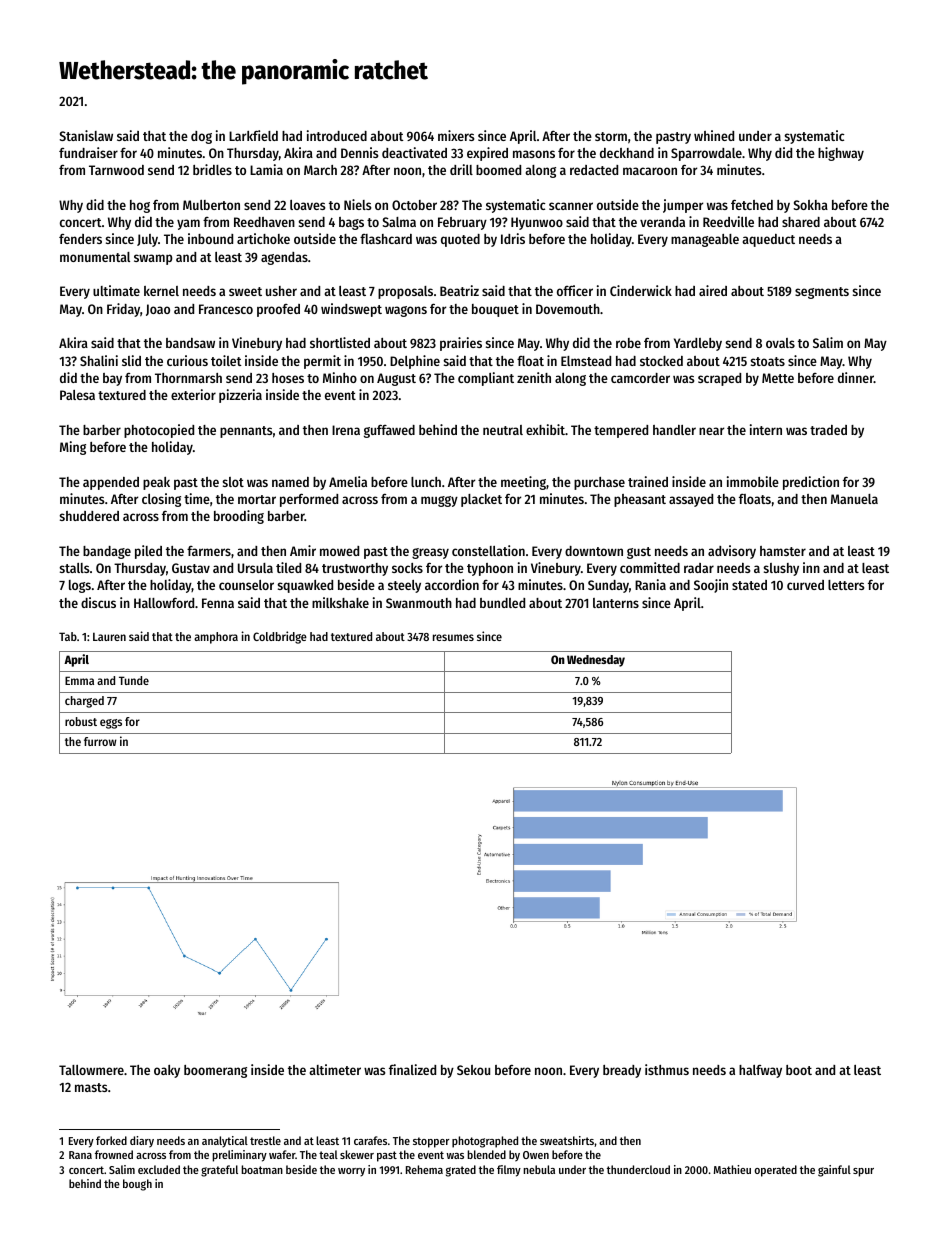 The width and height of the image is (952, 1233). What do you see at coordinates (488, 550) in the image?
I see `constellation` at bounding box center [488, 550].
